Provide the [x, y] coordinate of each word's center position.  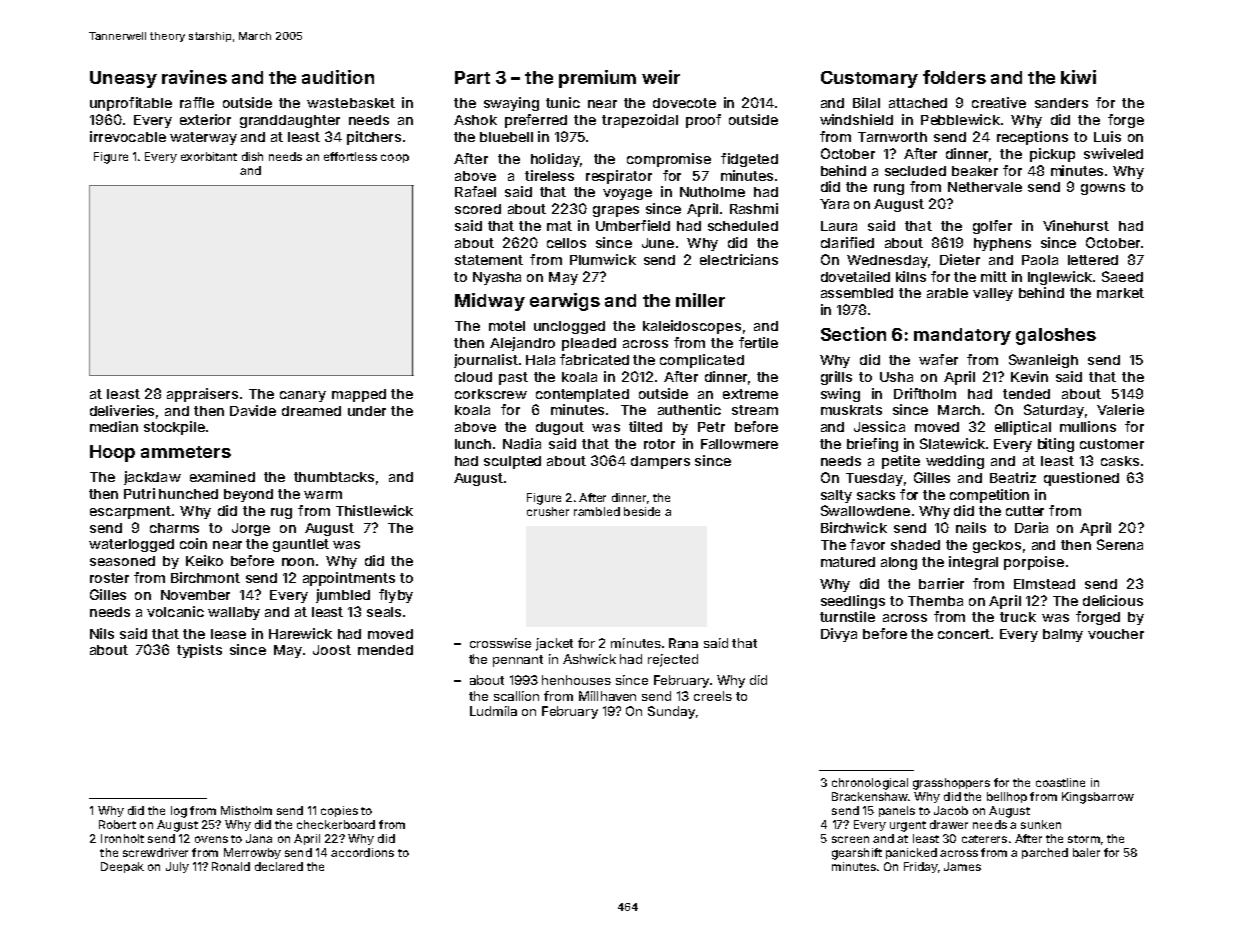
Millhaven [607, 696]
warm [323, 495]
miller [700, 300]
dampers [660, 462]
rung [889, 189]
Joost [332, 650]
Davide [253, 410]
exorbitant [209, 156]
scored [478, 209]
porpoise [1034, 563]
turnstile [847, 616]
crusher [548, 511]
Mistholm [246, 810]
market [1120, 293]
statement [489, 260]
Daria [1031, 527]
